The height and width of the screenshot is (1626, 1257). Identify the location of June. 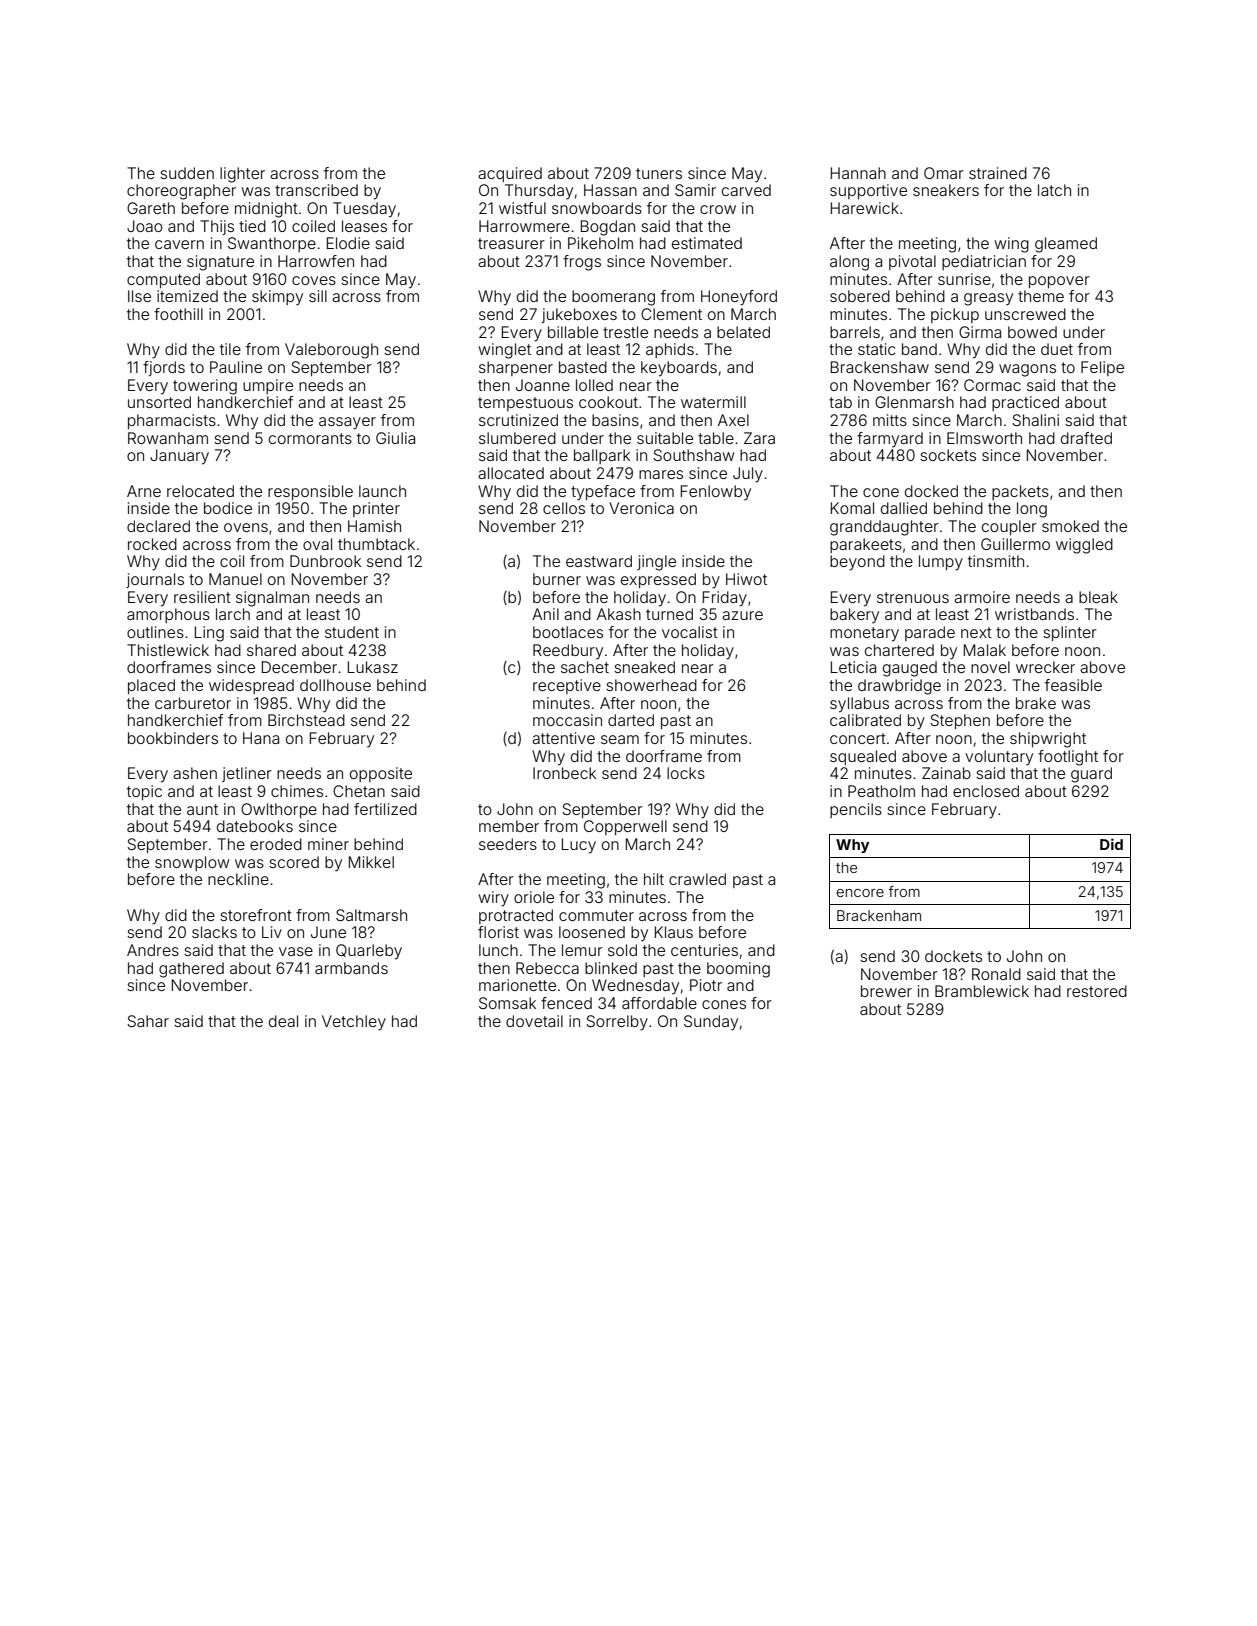
(328, 932).
